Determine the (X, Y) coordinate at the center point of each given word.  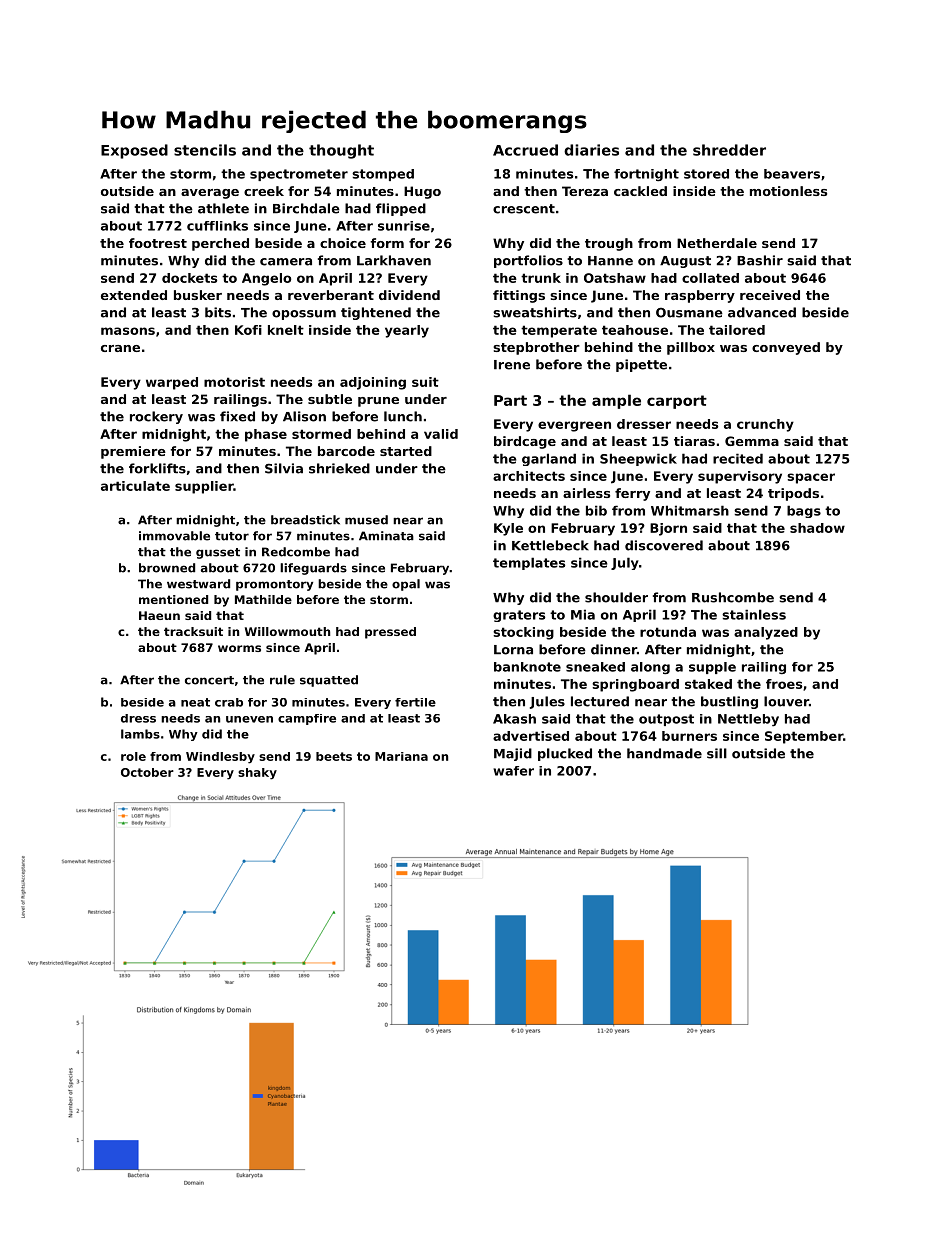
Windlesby (220, 758)
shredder (729, 150)
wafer (513, 771)
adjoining (373, 383)
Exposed (134, 151)
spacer (811, 478)
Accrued (525, 150)
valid (441, 434)
